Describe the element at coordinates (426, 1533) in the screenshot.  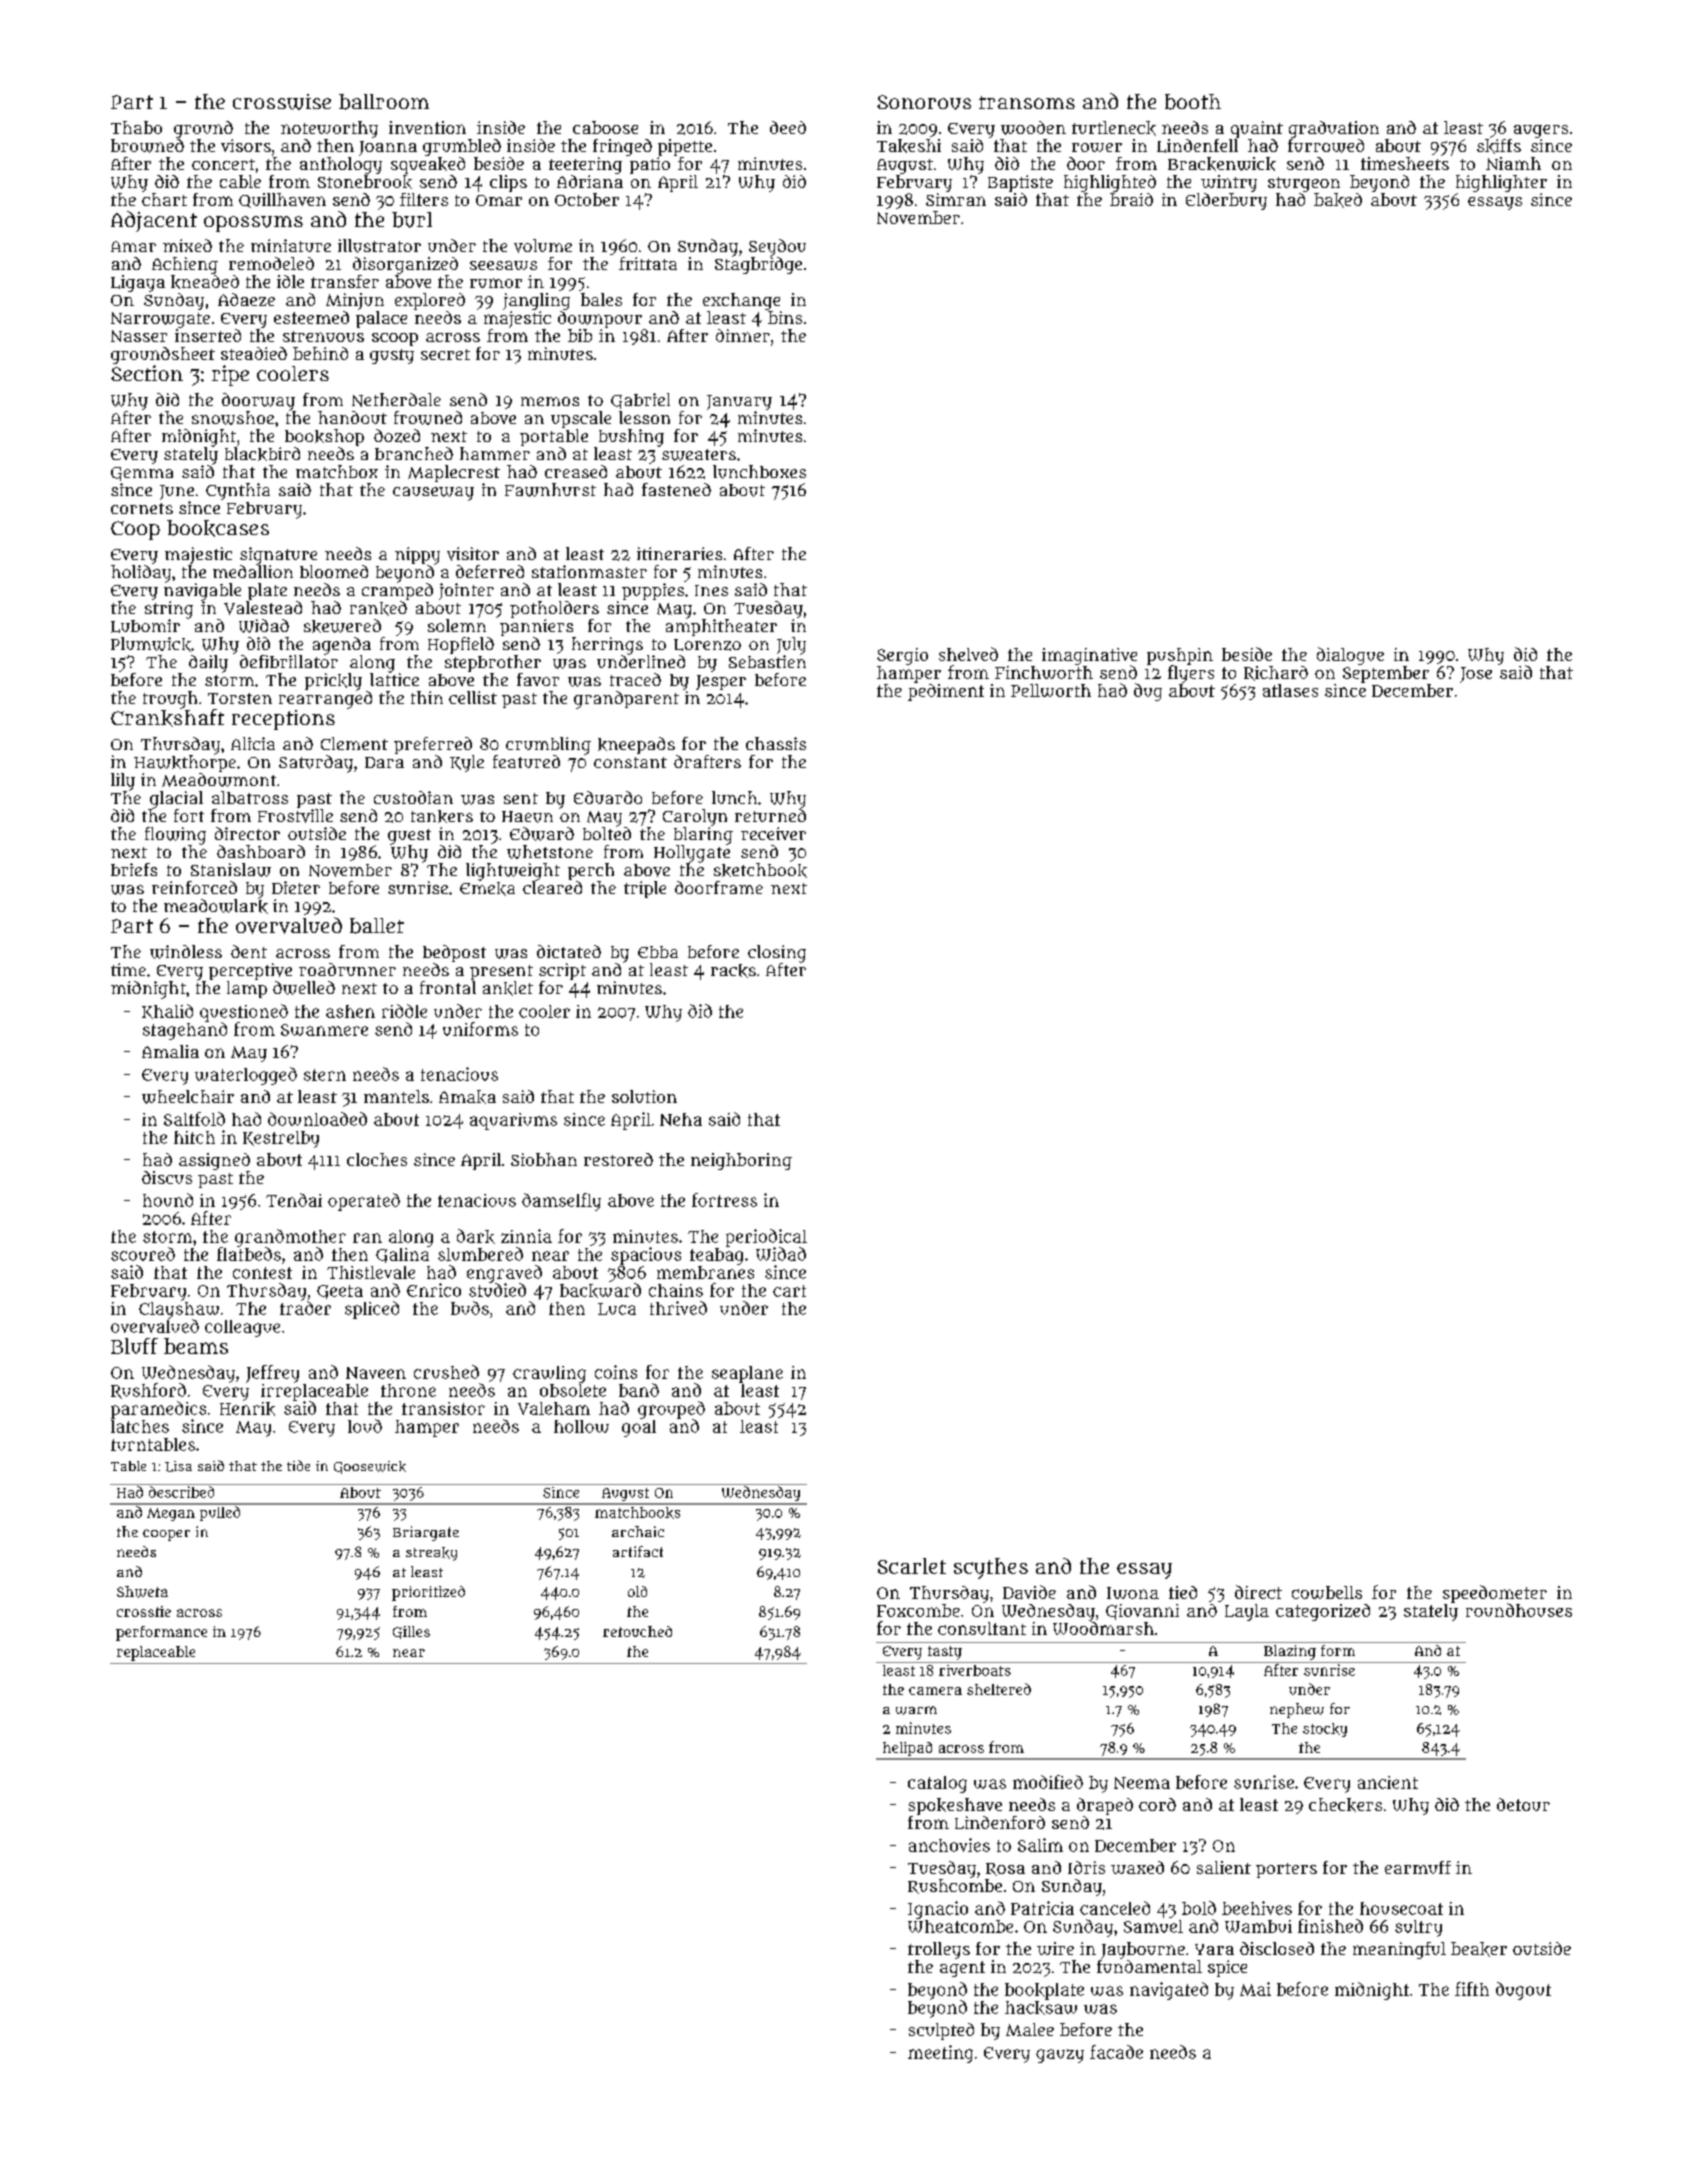
I see `Briargate` at that location.
